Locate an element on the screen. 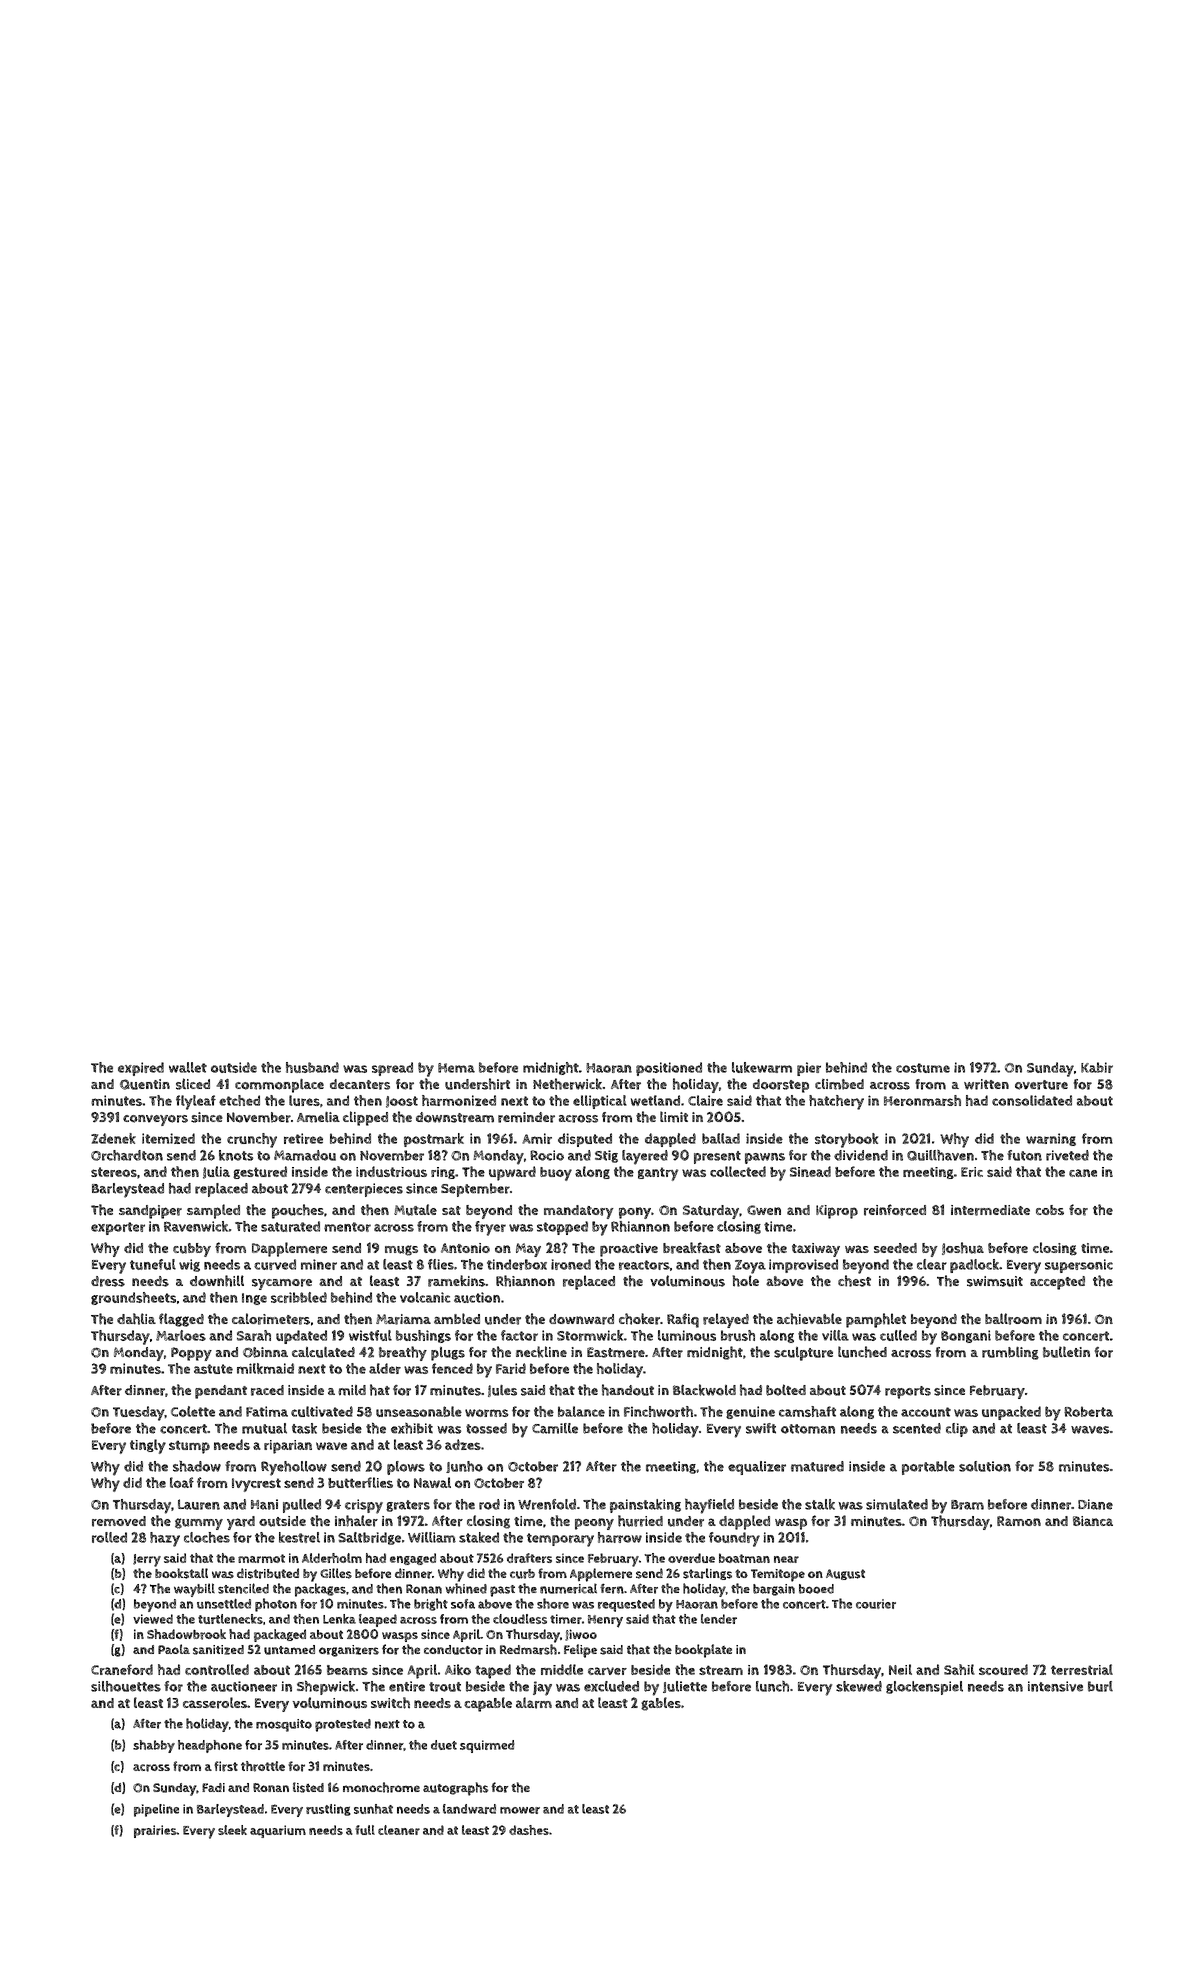 This screenshot has width=1204, height=1983. costume is located at coordinates (923, 1068).
